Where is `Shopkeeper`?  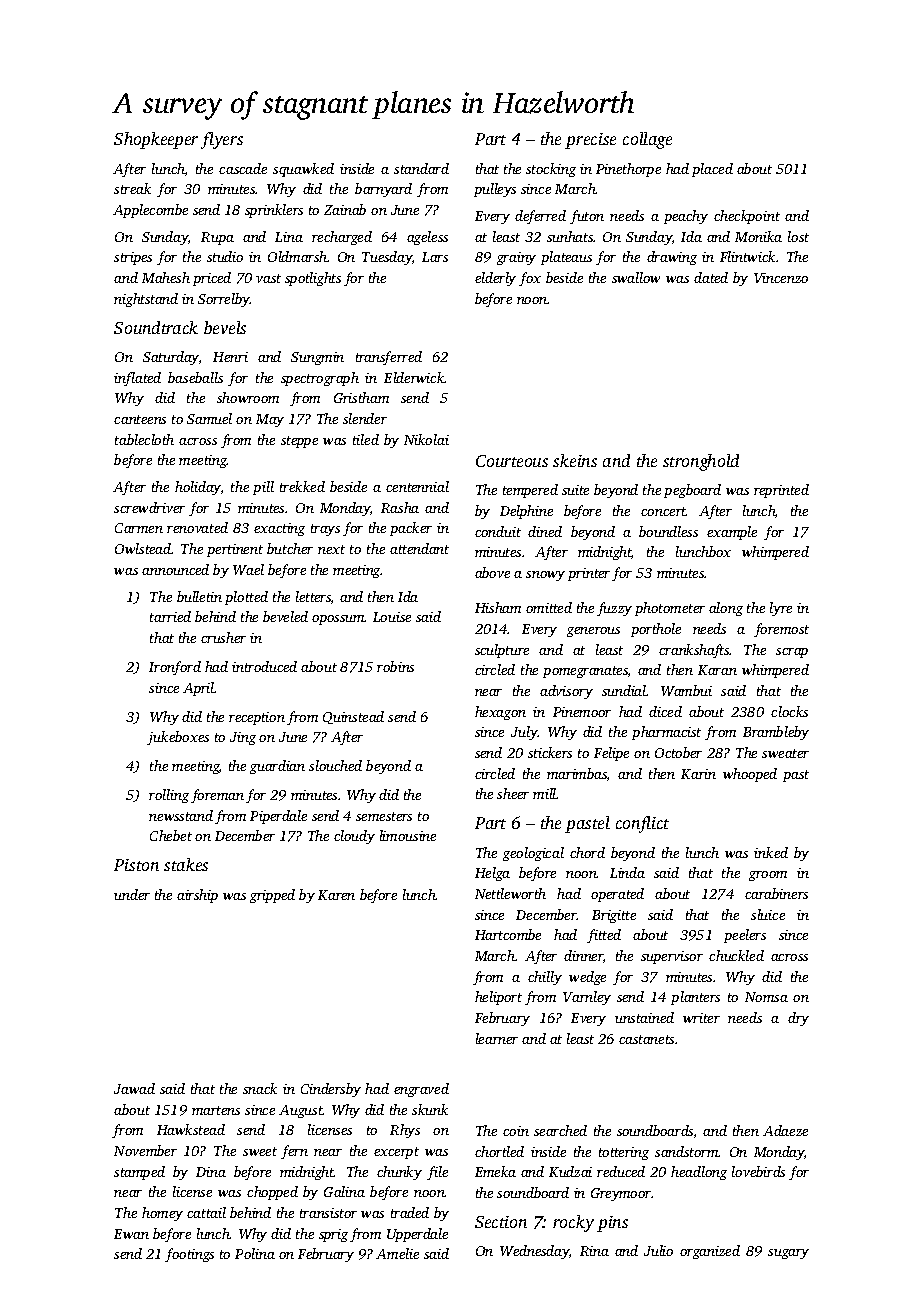
Shopkeeper is located at coordinates (156, 140).
